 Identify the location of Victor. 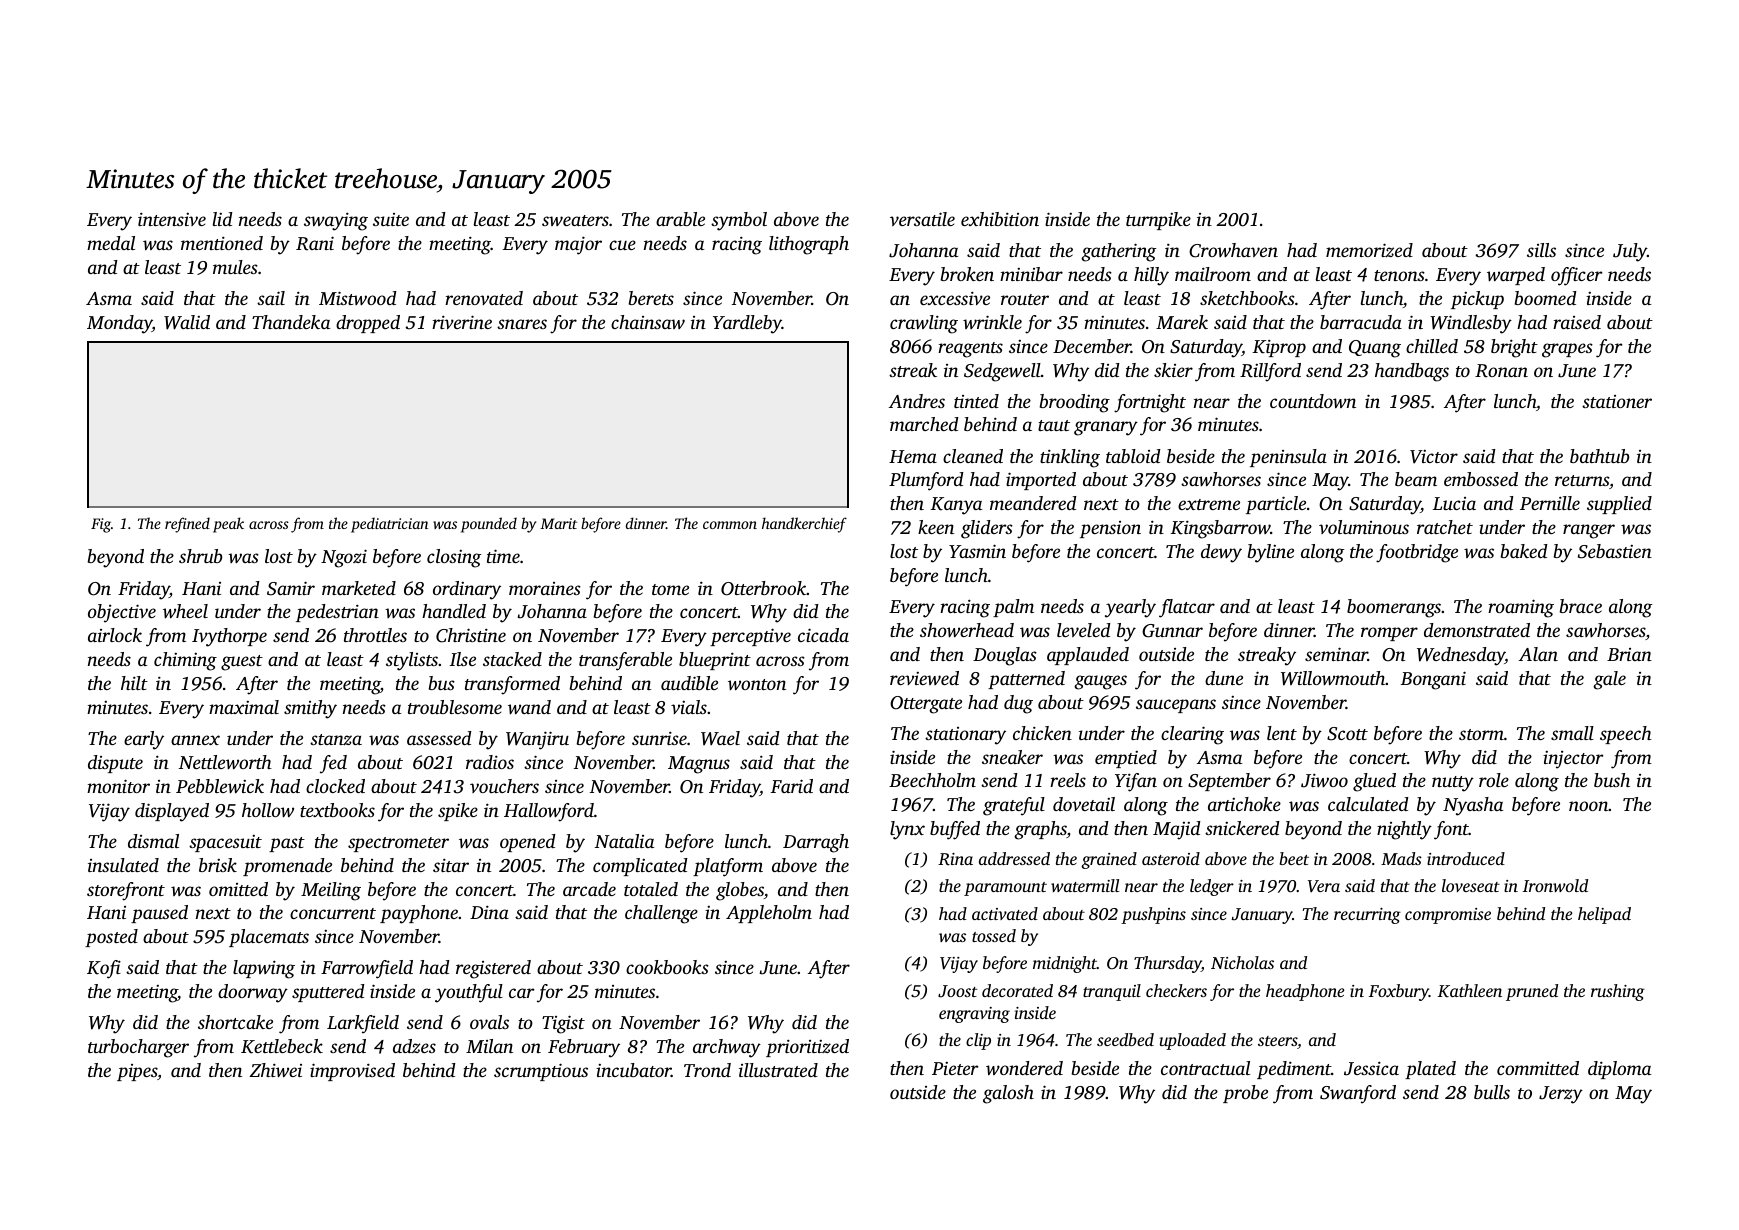
(1434, 457).
